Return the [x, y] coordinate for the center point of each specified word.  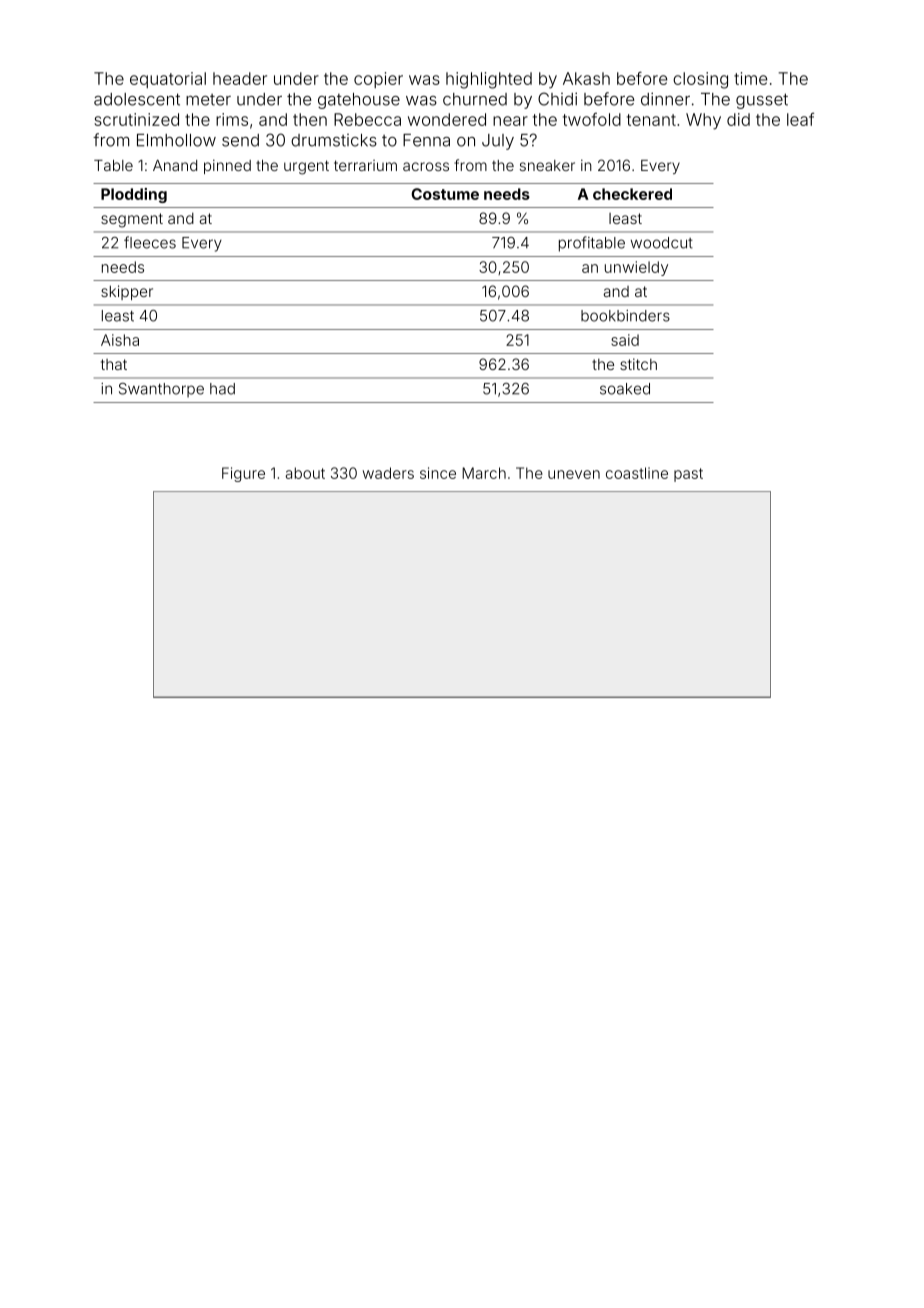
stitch [638, 364]
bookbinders [625, 316]
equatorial [168, 80]
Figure [243, 474]
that [114, 364]
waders [388, 473]
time [750, 78]
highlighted [489, 80]
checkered [632, 194]
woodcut [662, 243]
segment [132, 220]
